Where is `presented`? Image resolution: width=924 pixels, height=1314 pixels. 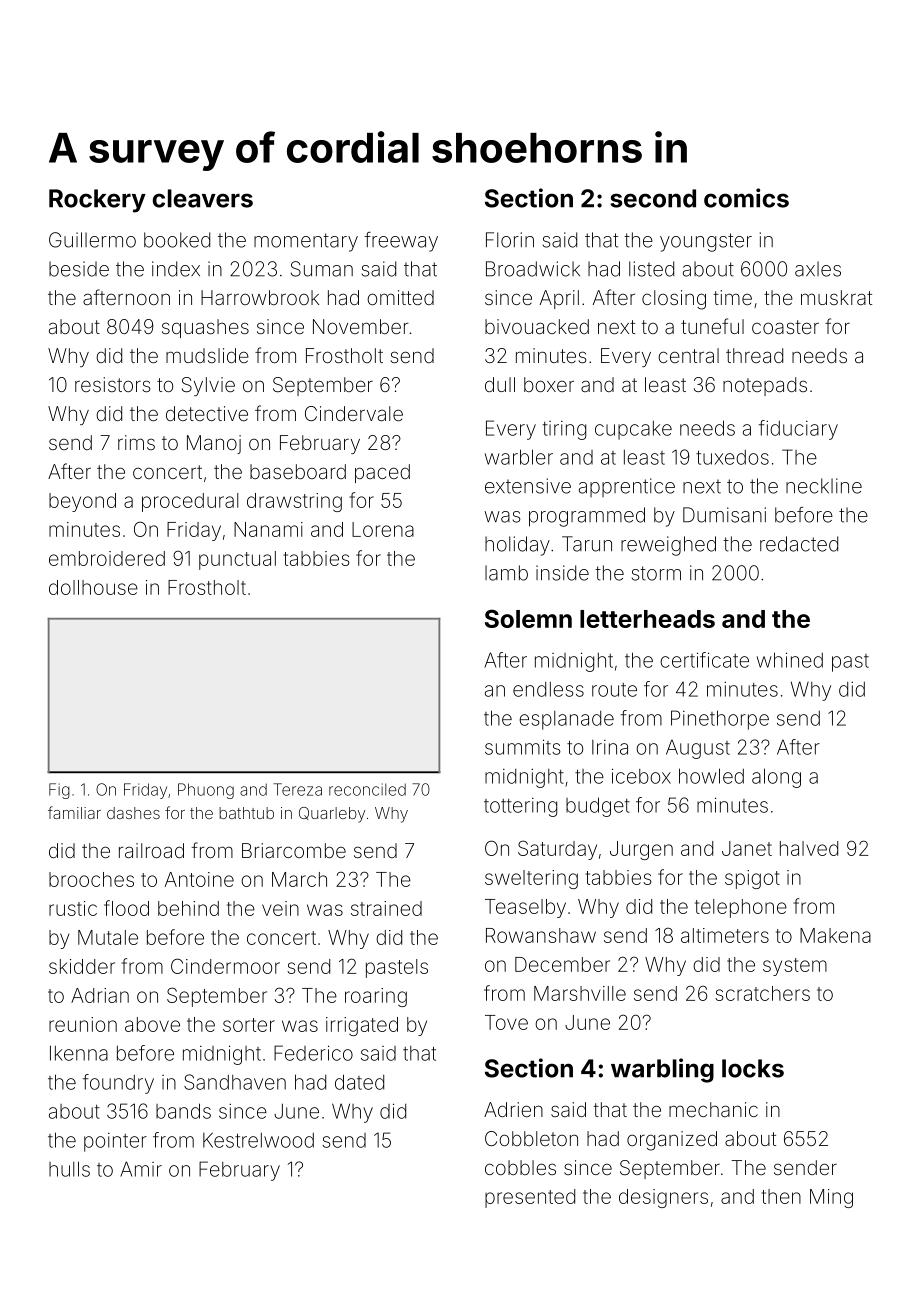 presented is located at coordinates (530, 1198).
